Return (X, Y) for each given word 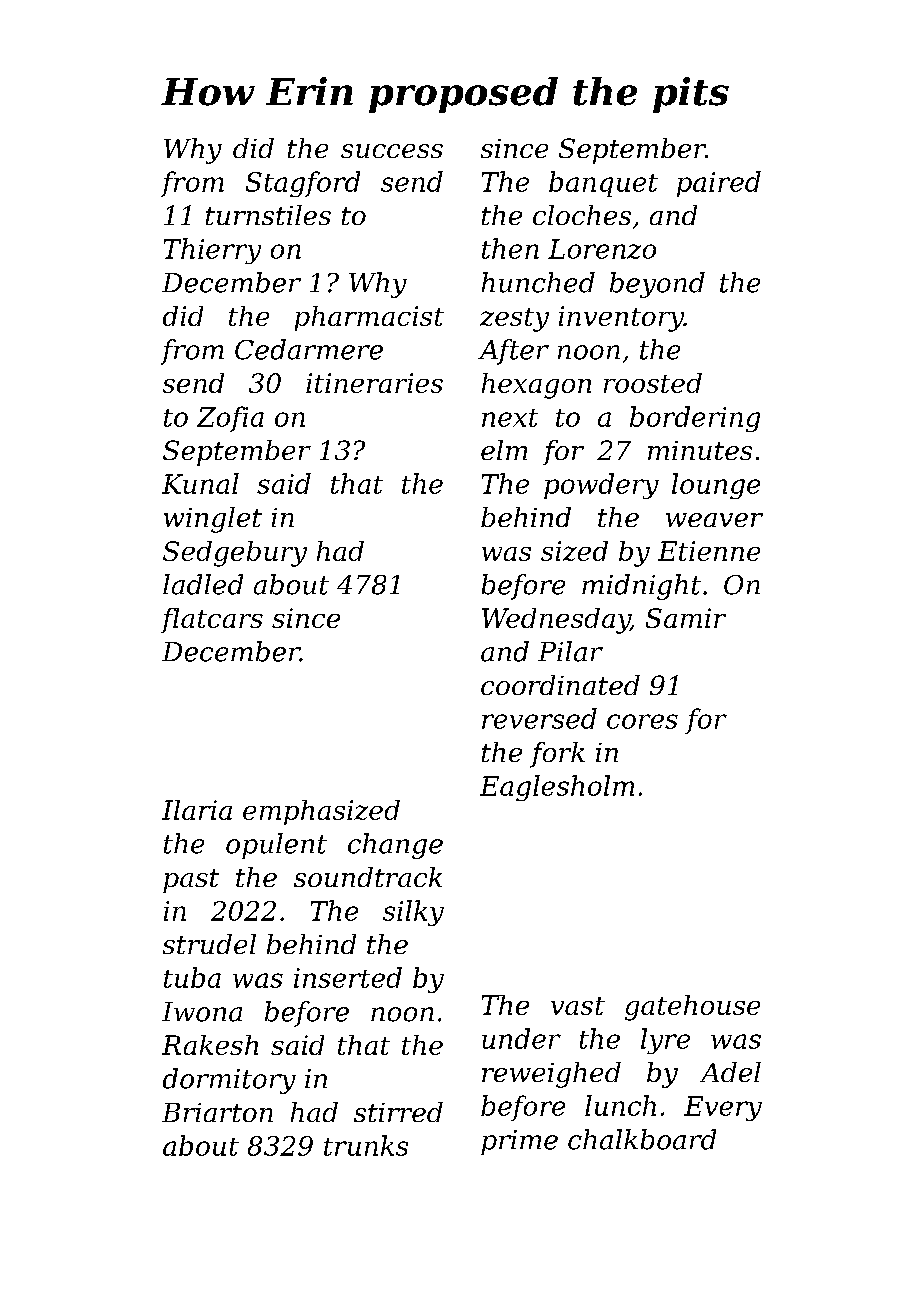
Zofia (230, 419)
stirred (398, 1112)
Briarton (217, 1112)
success (392, 151)
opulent (276, 846)
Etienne (709, 551)
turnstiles (268, 215)
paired (719, 184)
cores (642, 721)
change (395, 846)
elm (504, 450)
